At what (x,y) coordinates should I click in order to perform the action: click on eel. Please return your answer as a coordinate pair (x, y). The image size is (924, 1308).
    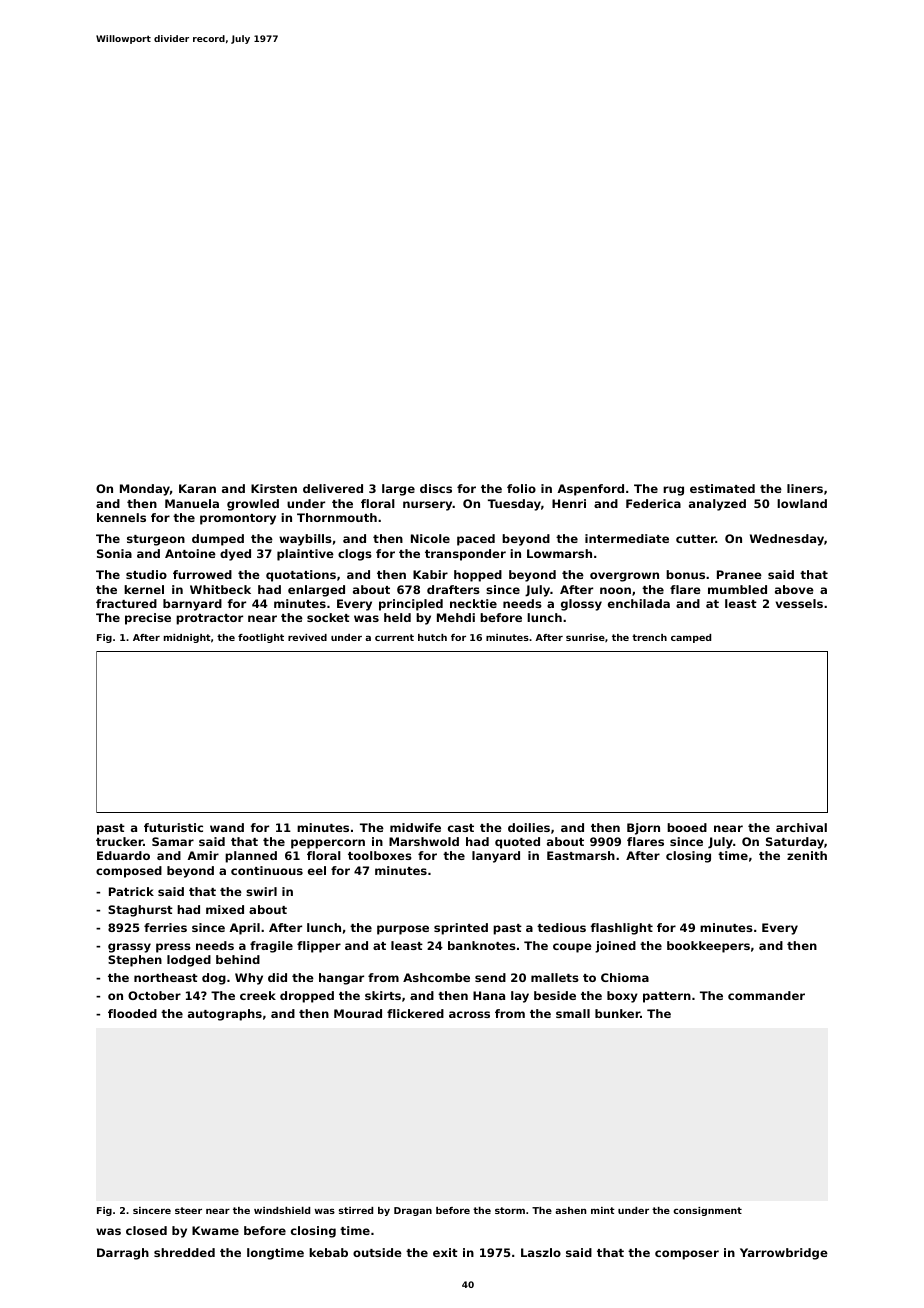
    Looking at the image, I should click on (317, 870).
